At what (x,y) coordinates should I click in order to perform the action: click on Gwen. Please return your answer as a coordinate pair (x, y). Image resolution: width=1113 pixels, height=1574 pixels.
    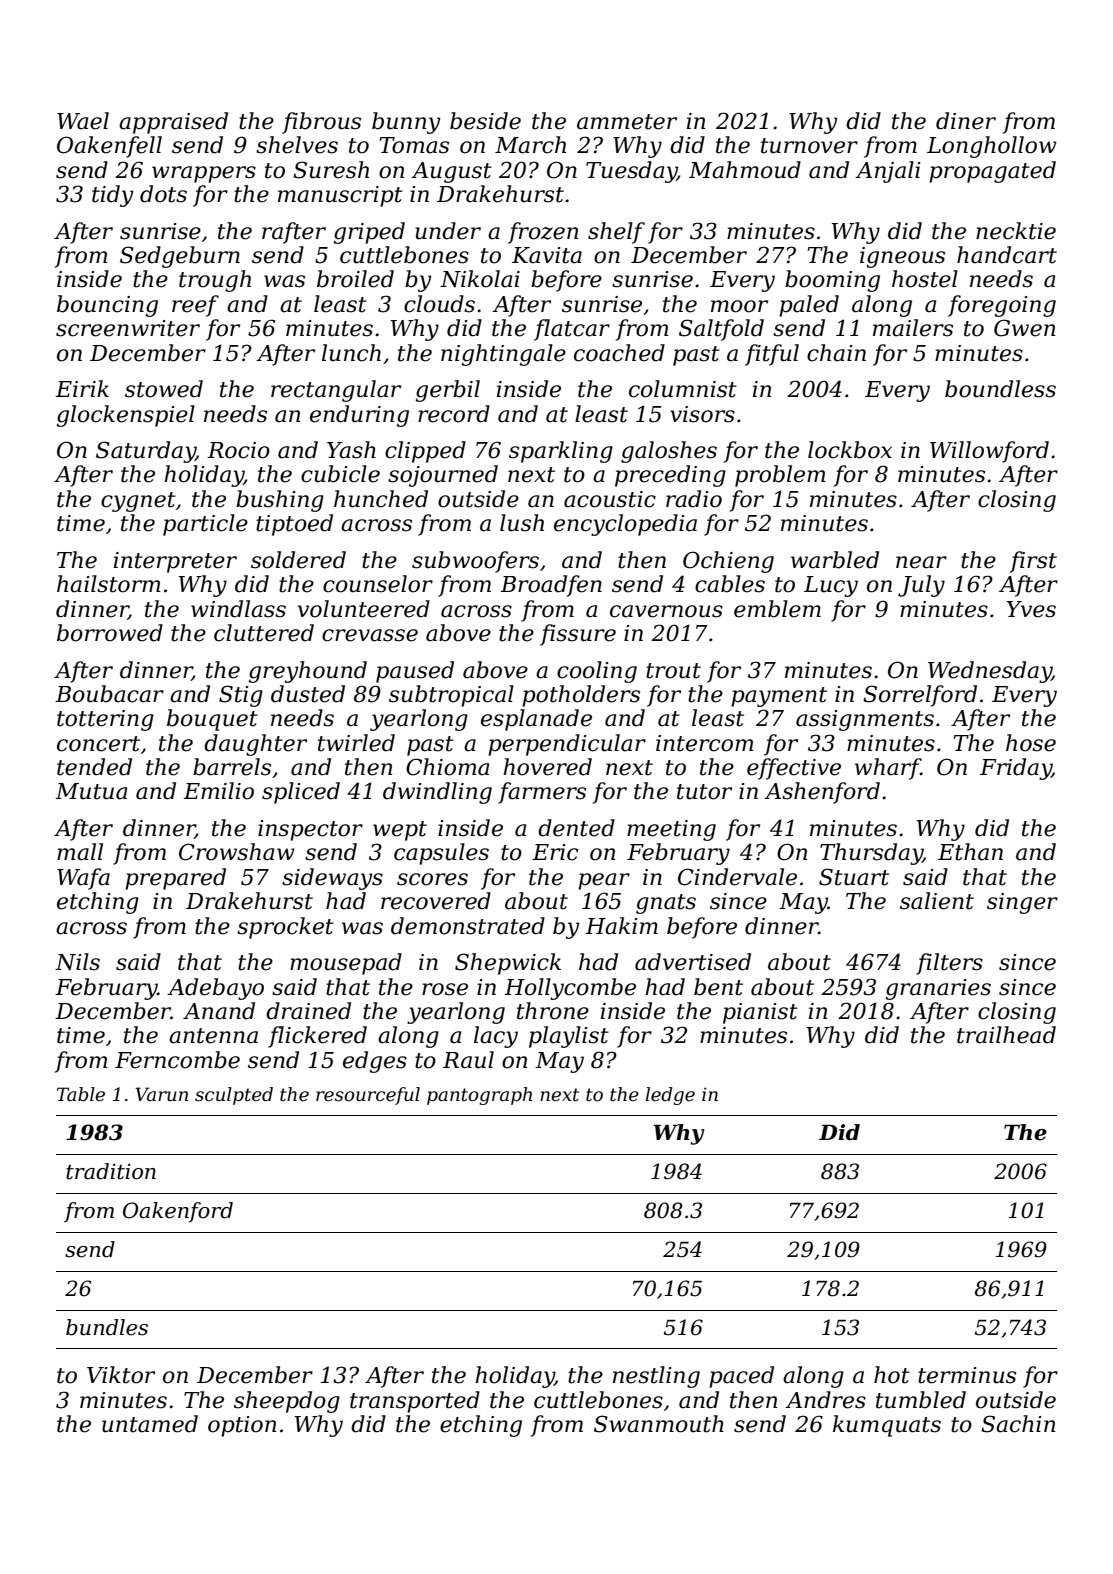
    Looking at the image, I should click on (1025, 328).
